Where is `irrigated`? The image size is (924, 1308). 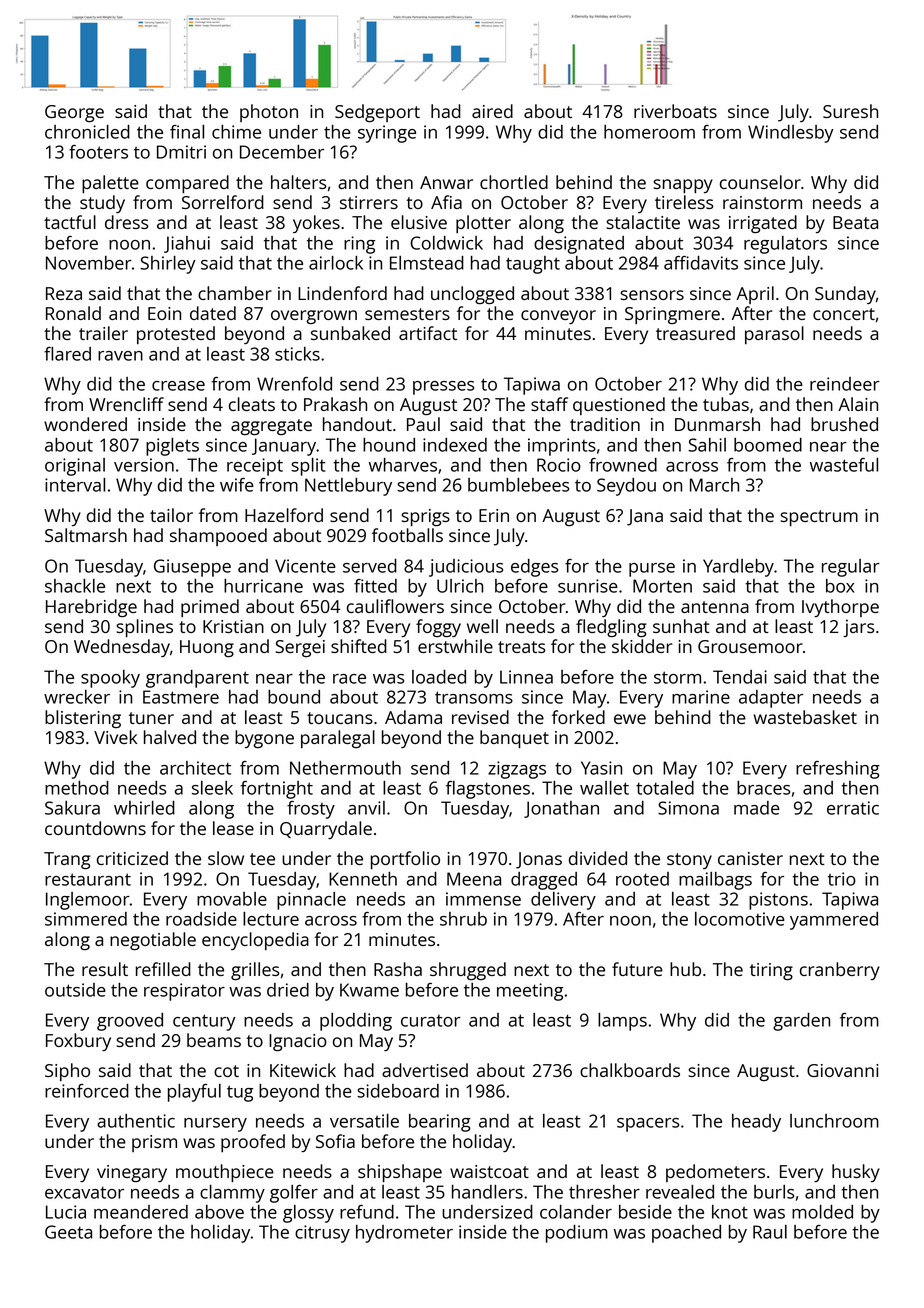 irrigated is located at coordinates (763, 224).
